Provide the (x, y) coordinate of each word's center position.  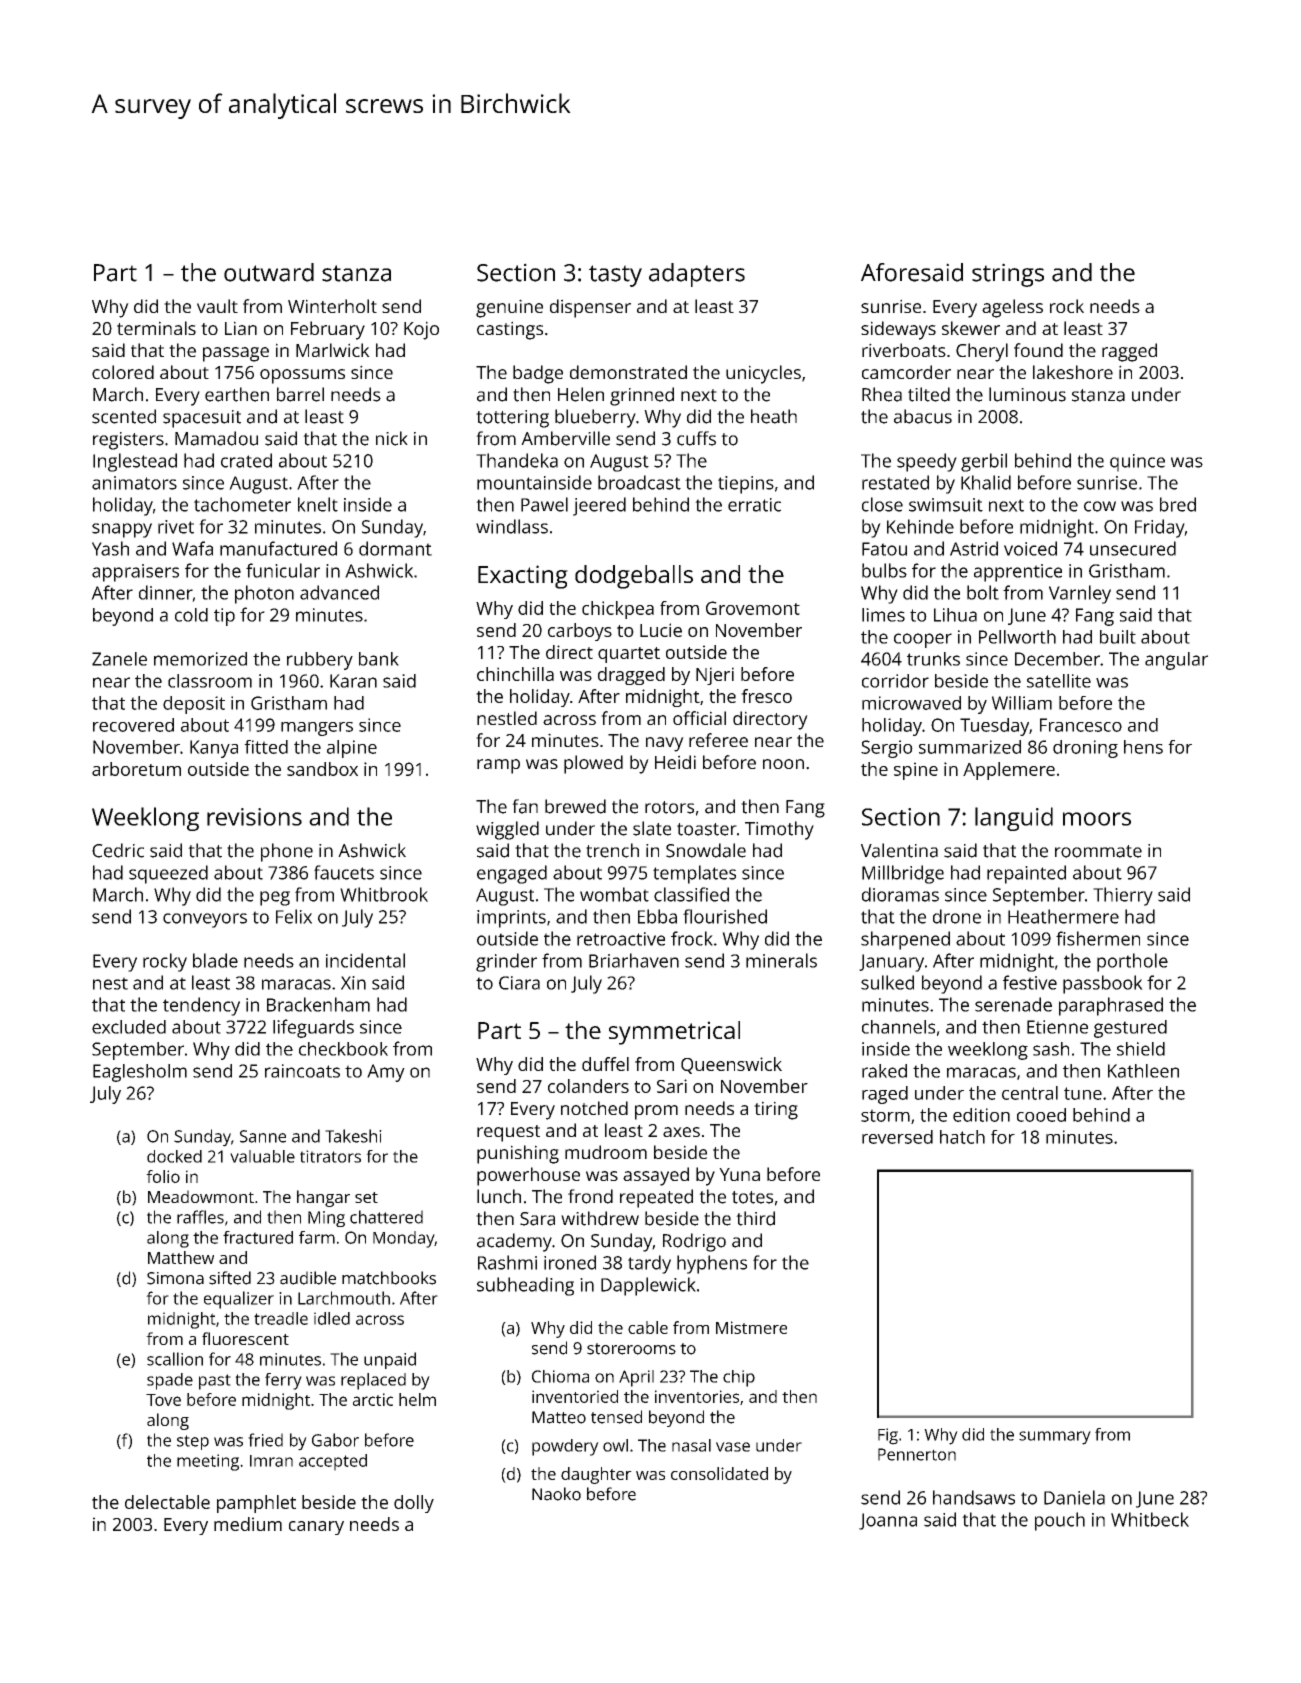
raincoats (302, 1071)
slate (652, 828)
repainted (1026, 874)
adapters (697, 275)
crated (246, 460)
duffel (605, 1064)
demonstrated (628, 372)
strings (1008, 275)
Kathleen (1143, 1071)
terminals (156, 328)
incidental (365, 960)
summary (1055, 1438)
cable (648, 1327)
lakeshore (1073, 372)
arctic (373, 1399)
